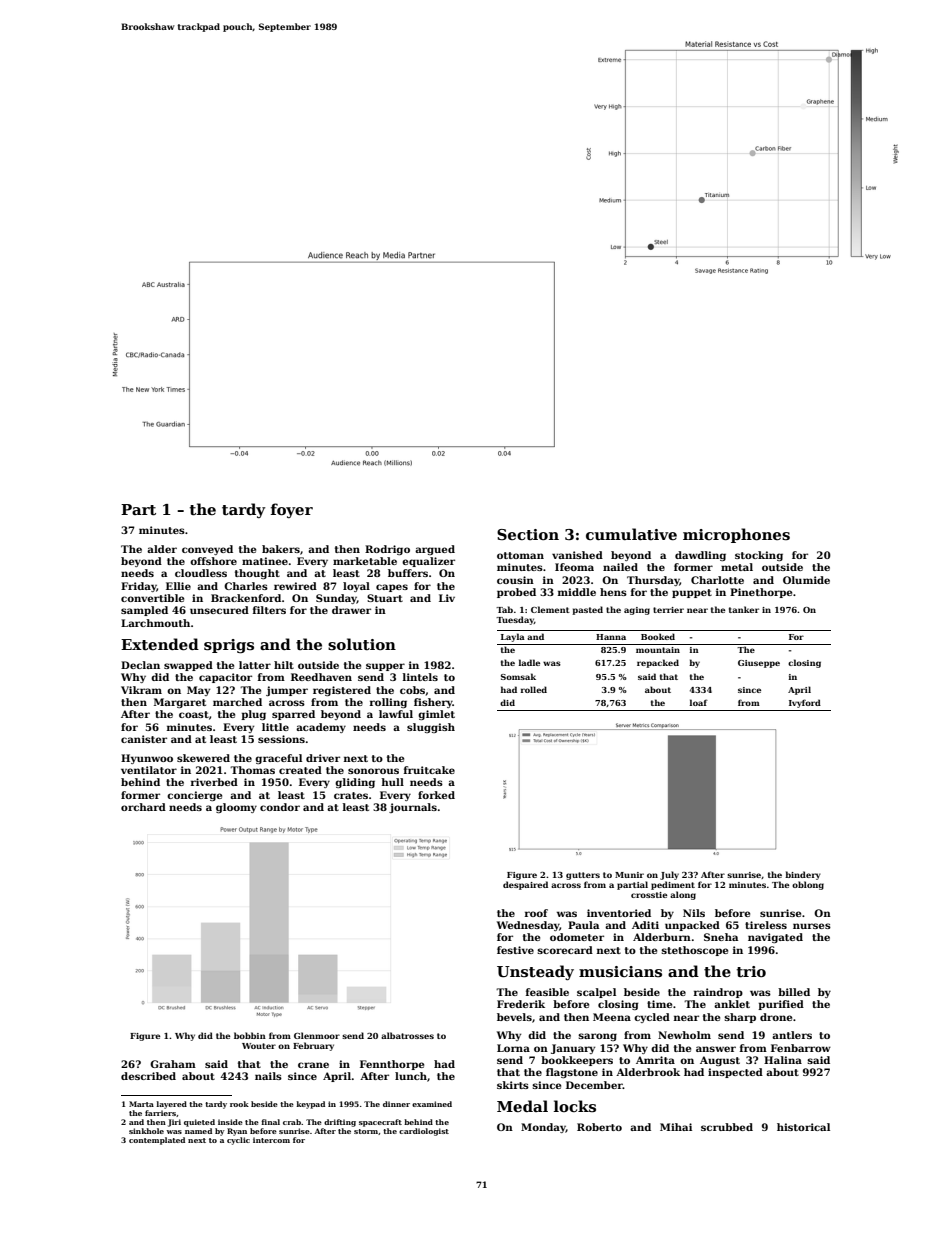 This document has width=952, height=1233. What do you see at coordinates (736, 535) in the document?
I see `microphones` at bounding box center [736, 535].
